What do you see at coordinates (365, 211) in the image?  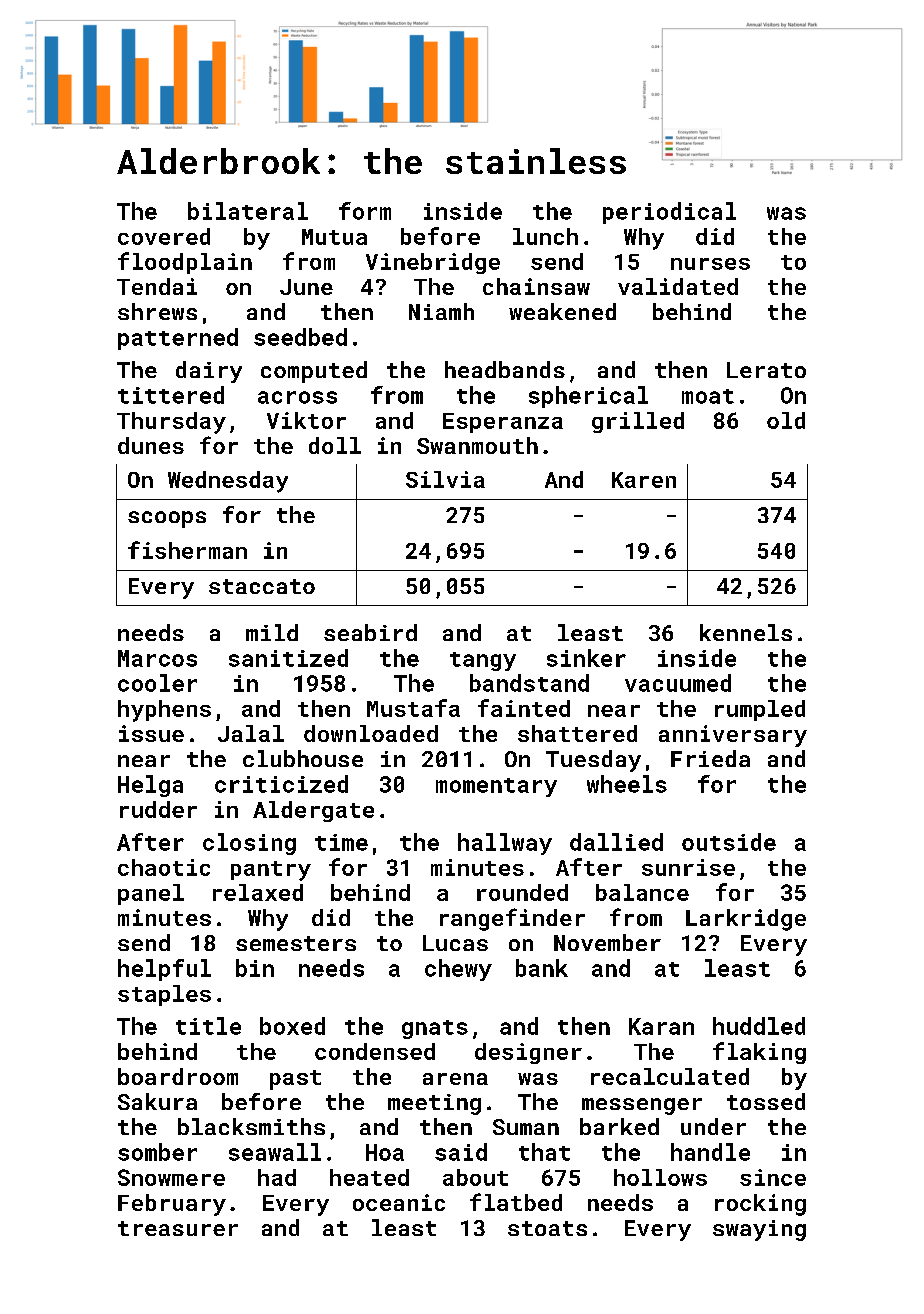 I see `form` at bounding box center [365, 211].
